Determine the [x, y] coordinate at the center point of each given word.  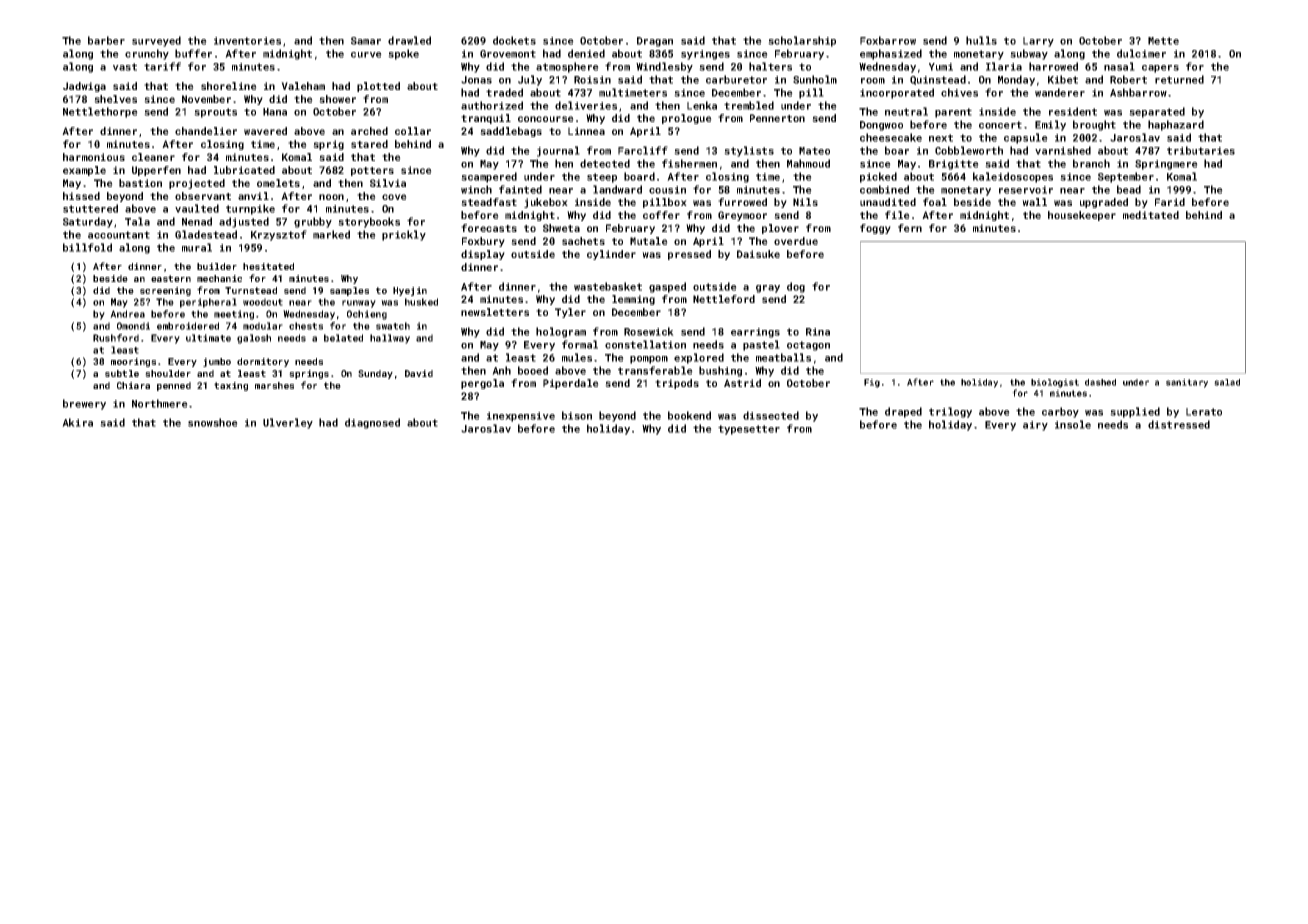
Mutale [649, 241]
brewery [84, 404]
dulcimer [1141, 53]
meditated [1151, 215]
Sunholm [815, 79]
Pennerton [777, 118]
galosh [254, 339]
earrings [755, 333]
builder [217, 266]
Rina [818, 332]
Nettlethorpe [100, 112]
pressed [689, 255]
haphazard [1176, 125]
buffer [193, 53]
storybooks [369, 222]
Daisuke [758, 254]
